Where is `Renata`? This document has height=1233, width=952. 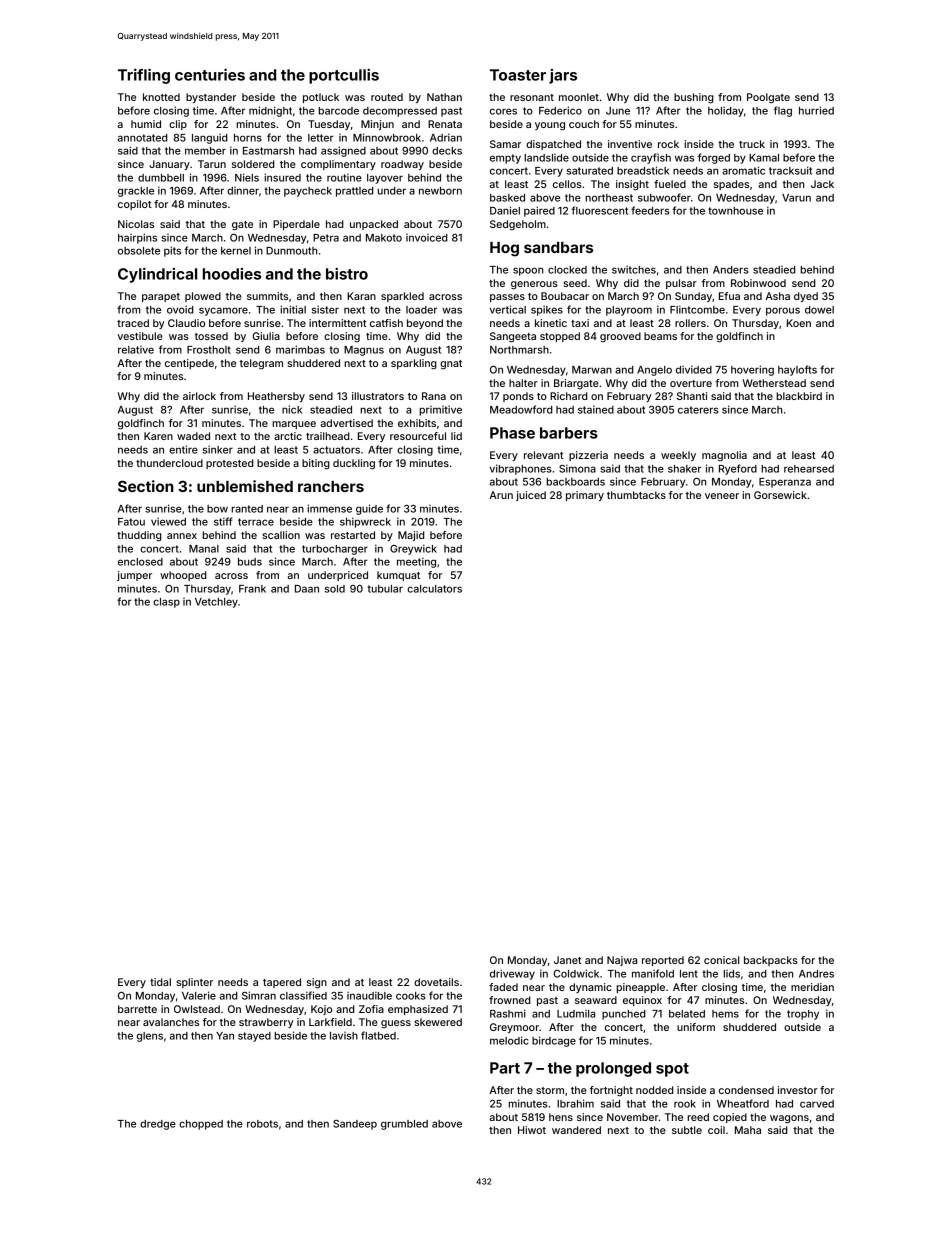 Renata is located at coordinates (445, 124).
